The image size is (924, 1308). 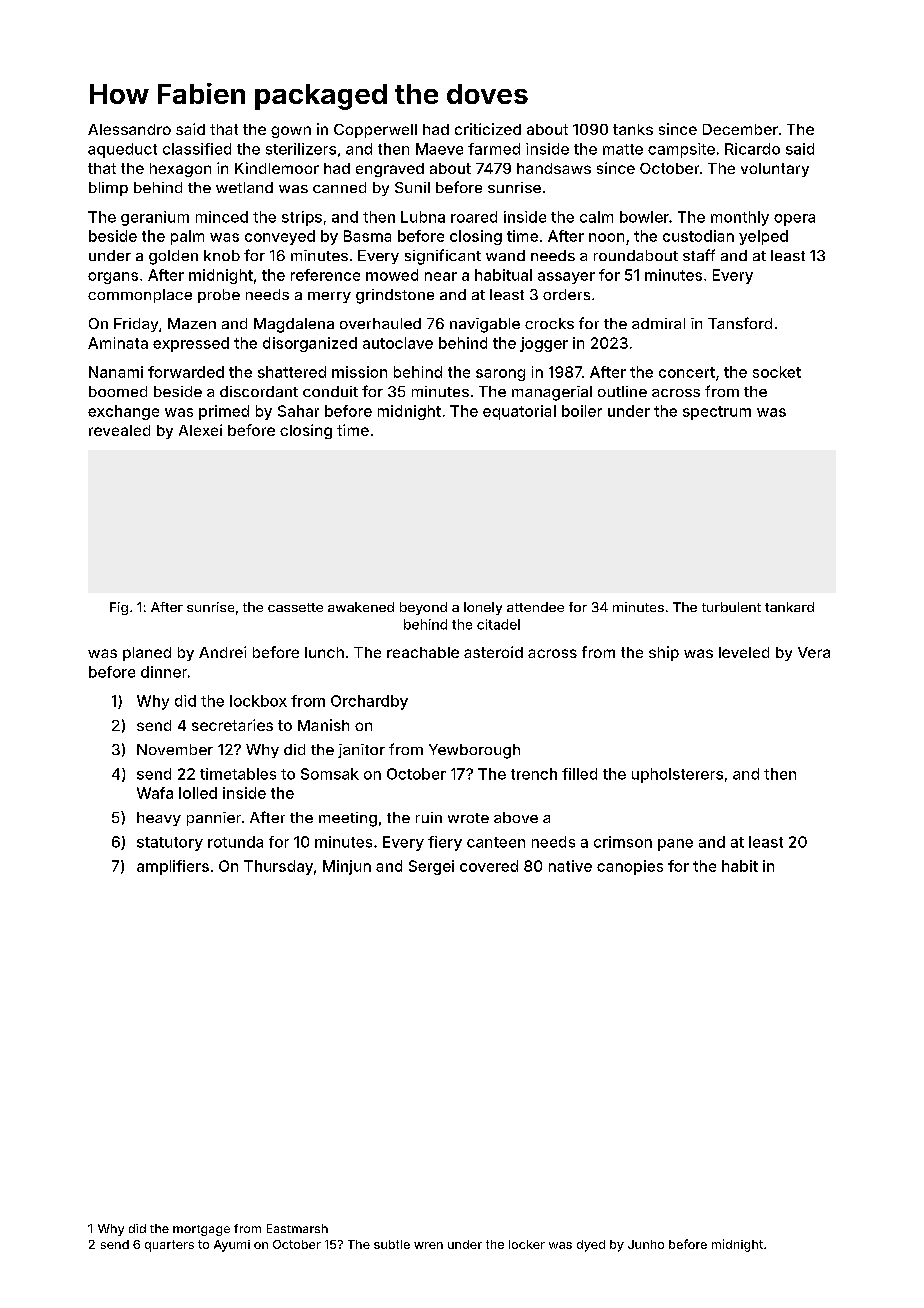 What do you see at coordinates (398, 343) in the image?
I see `autoclave` at bounding box center [398, 343].
